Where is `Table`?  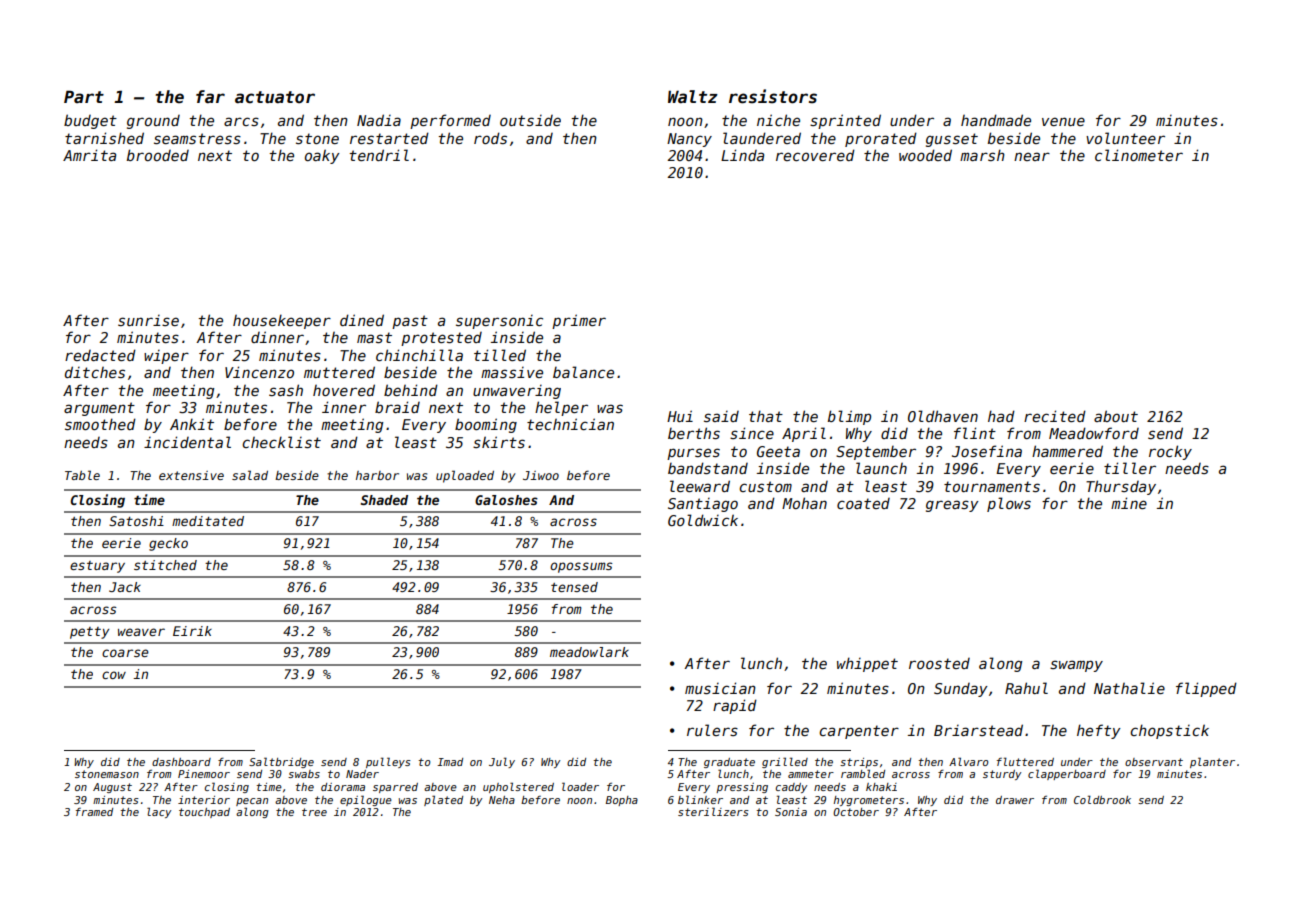
Table is located at coordinates (82, 475).
